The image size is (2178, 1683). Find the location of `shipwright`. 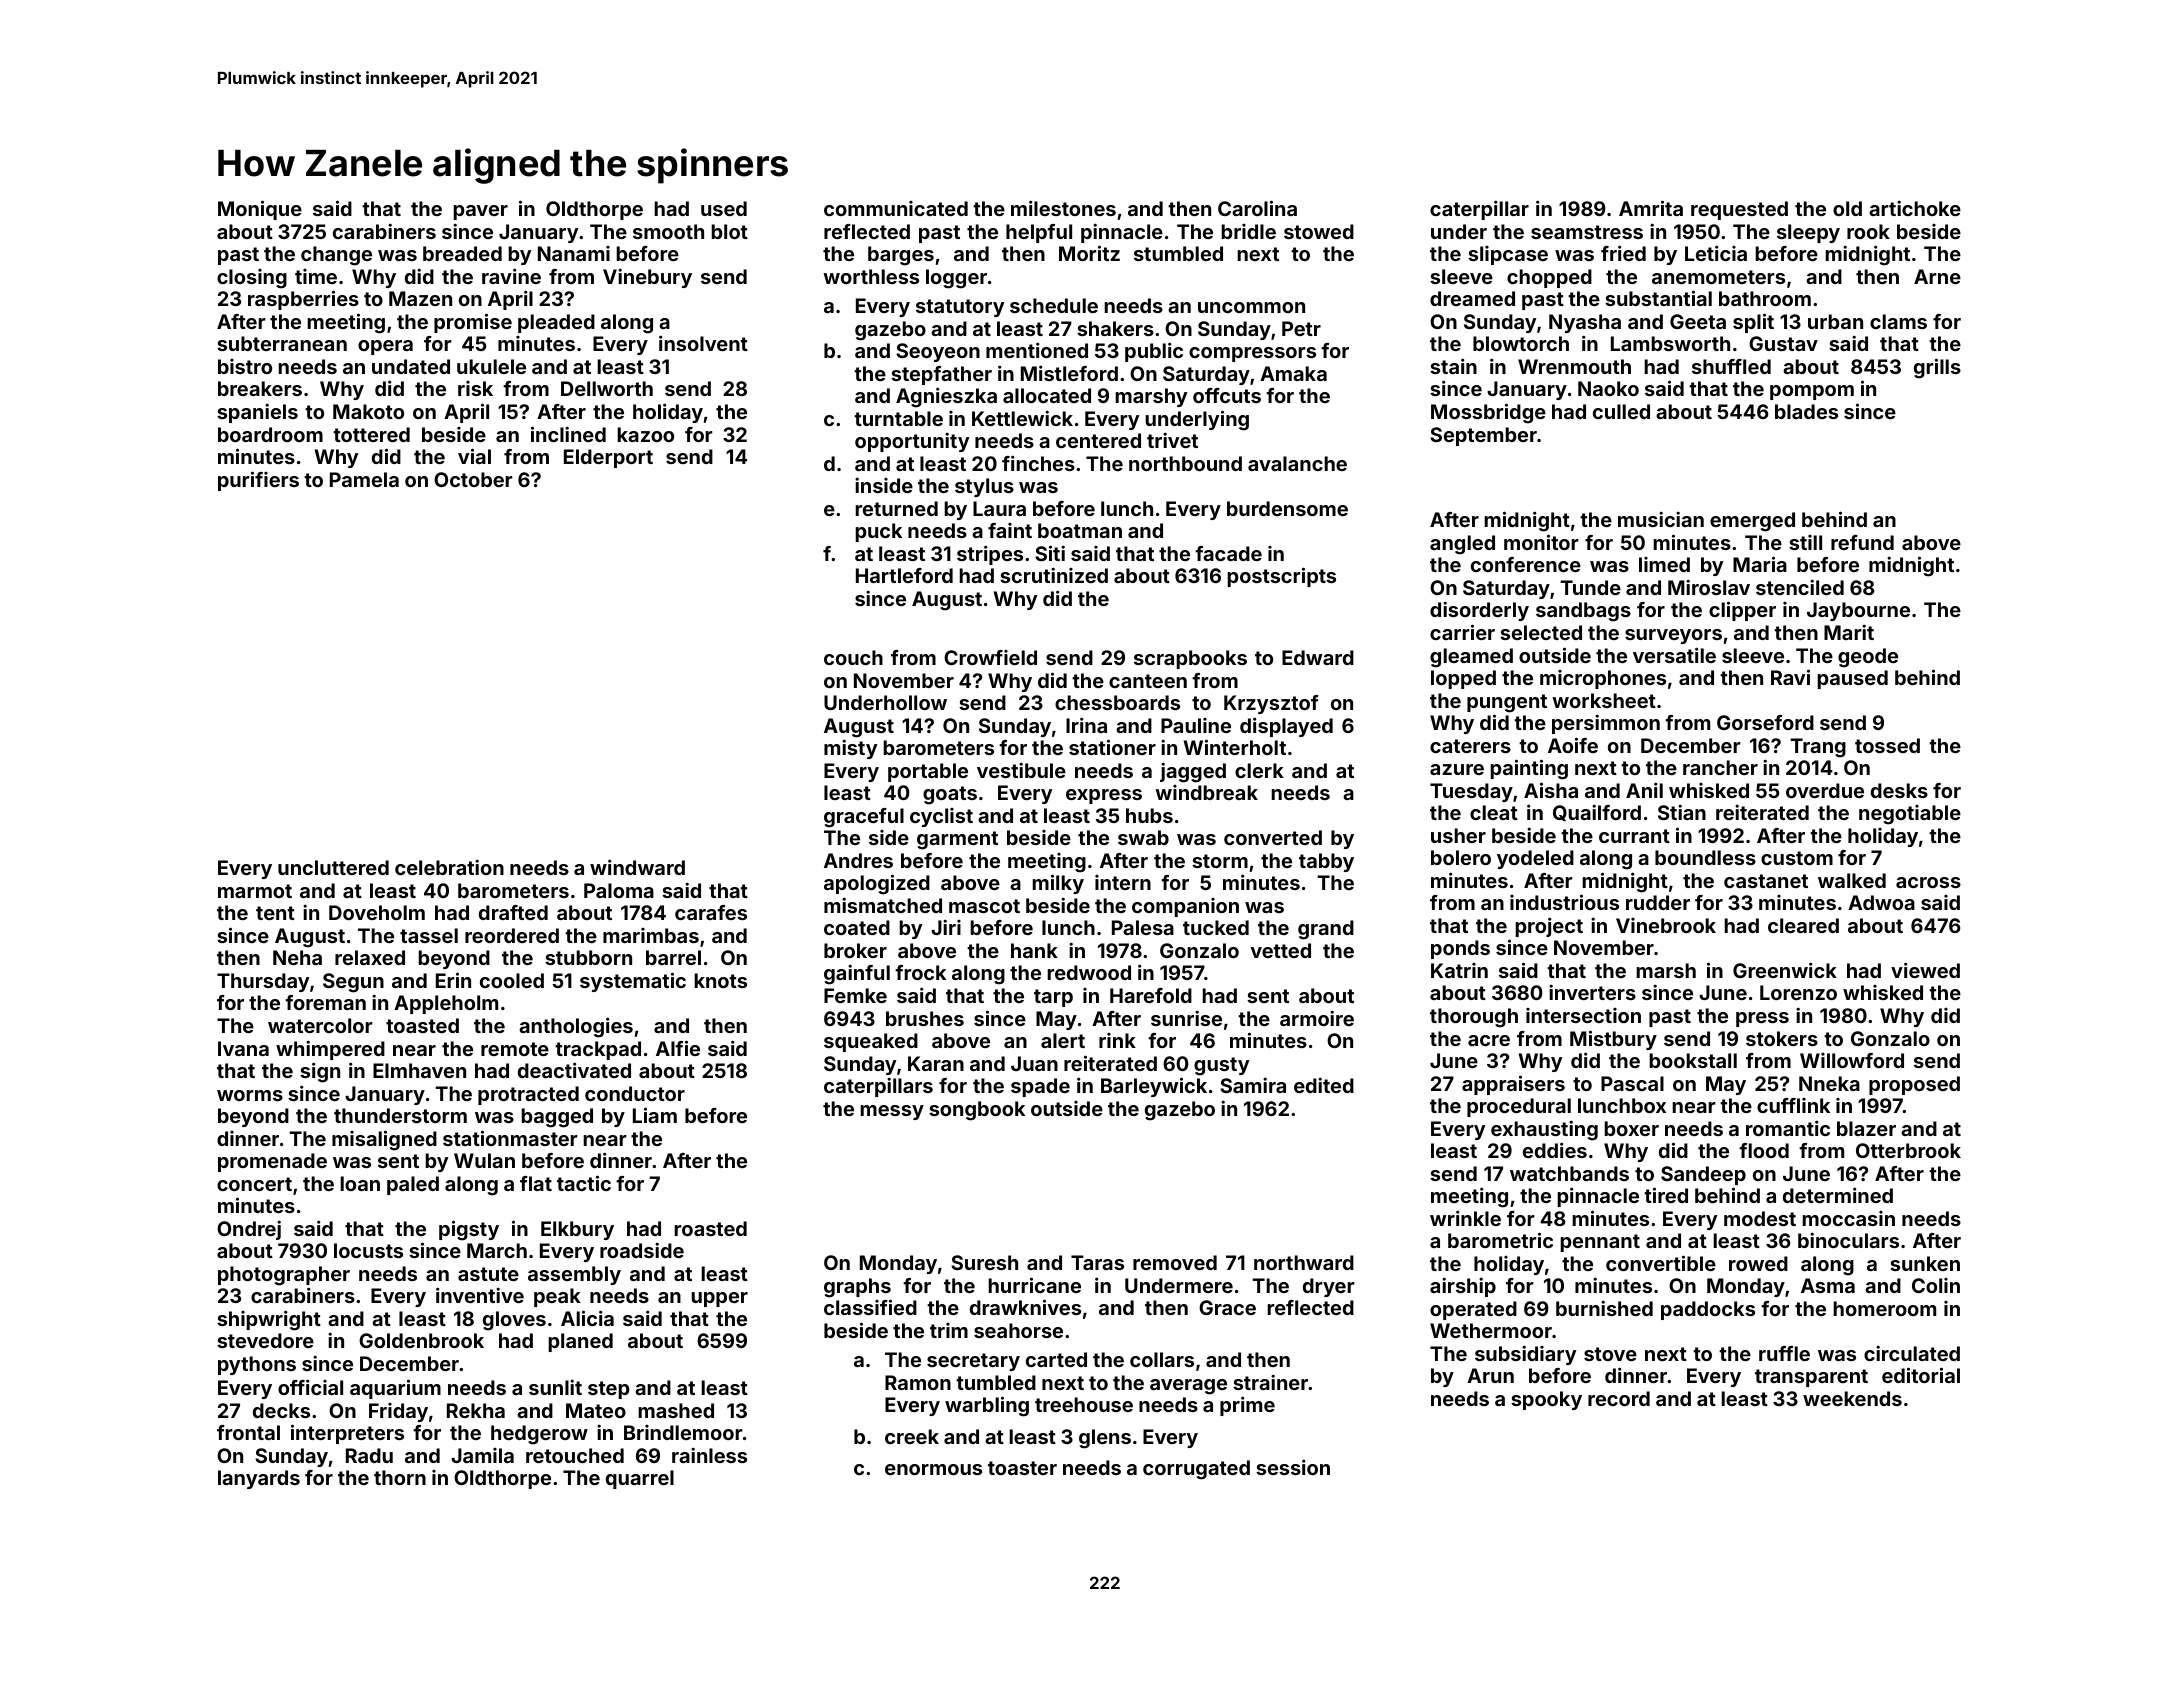

shipwright is located at coordinates (269, 1320).
